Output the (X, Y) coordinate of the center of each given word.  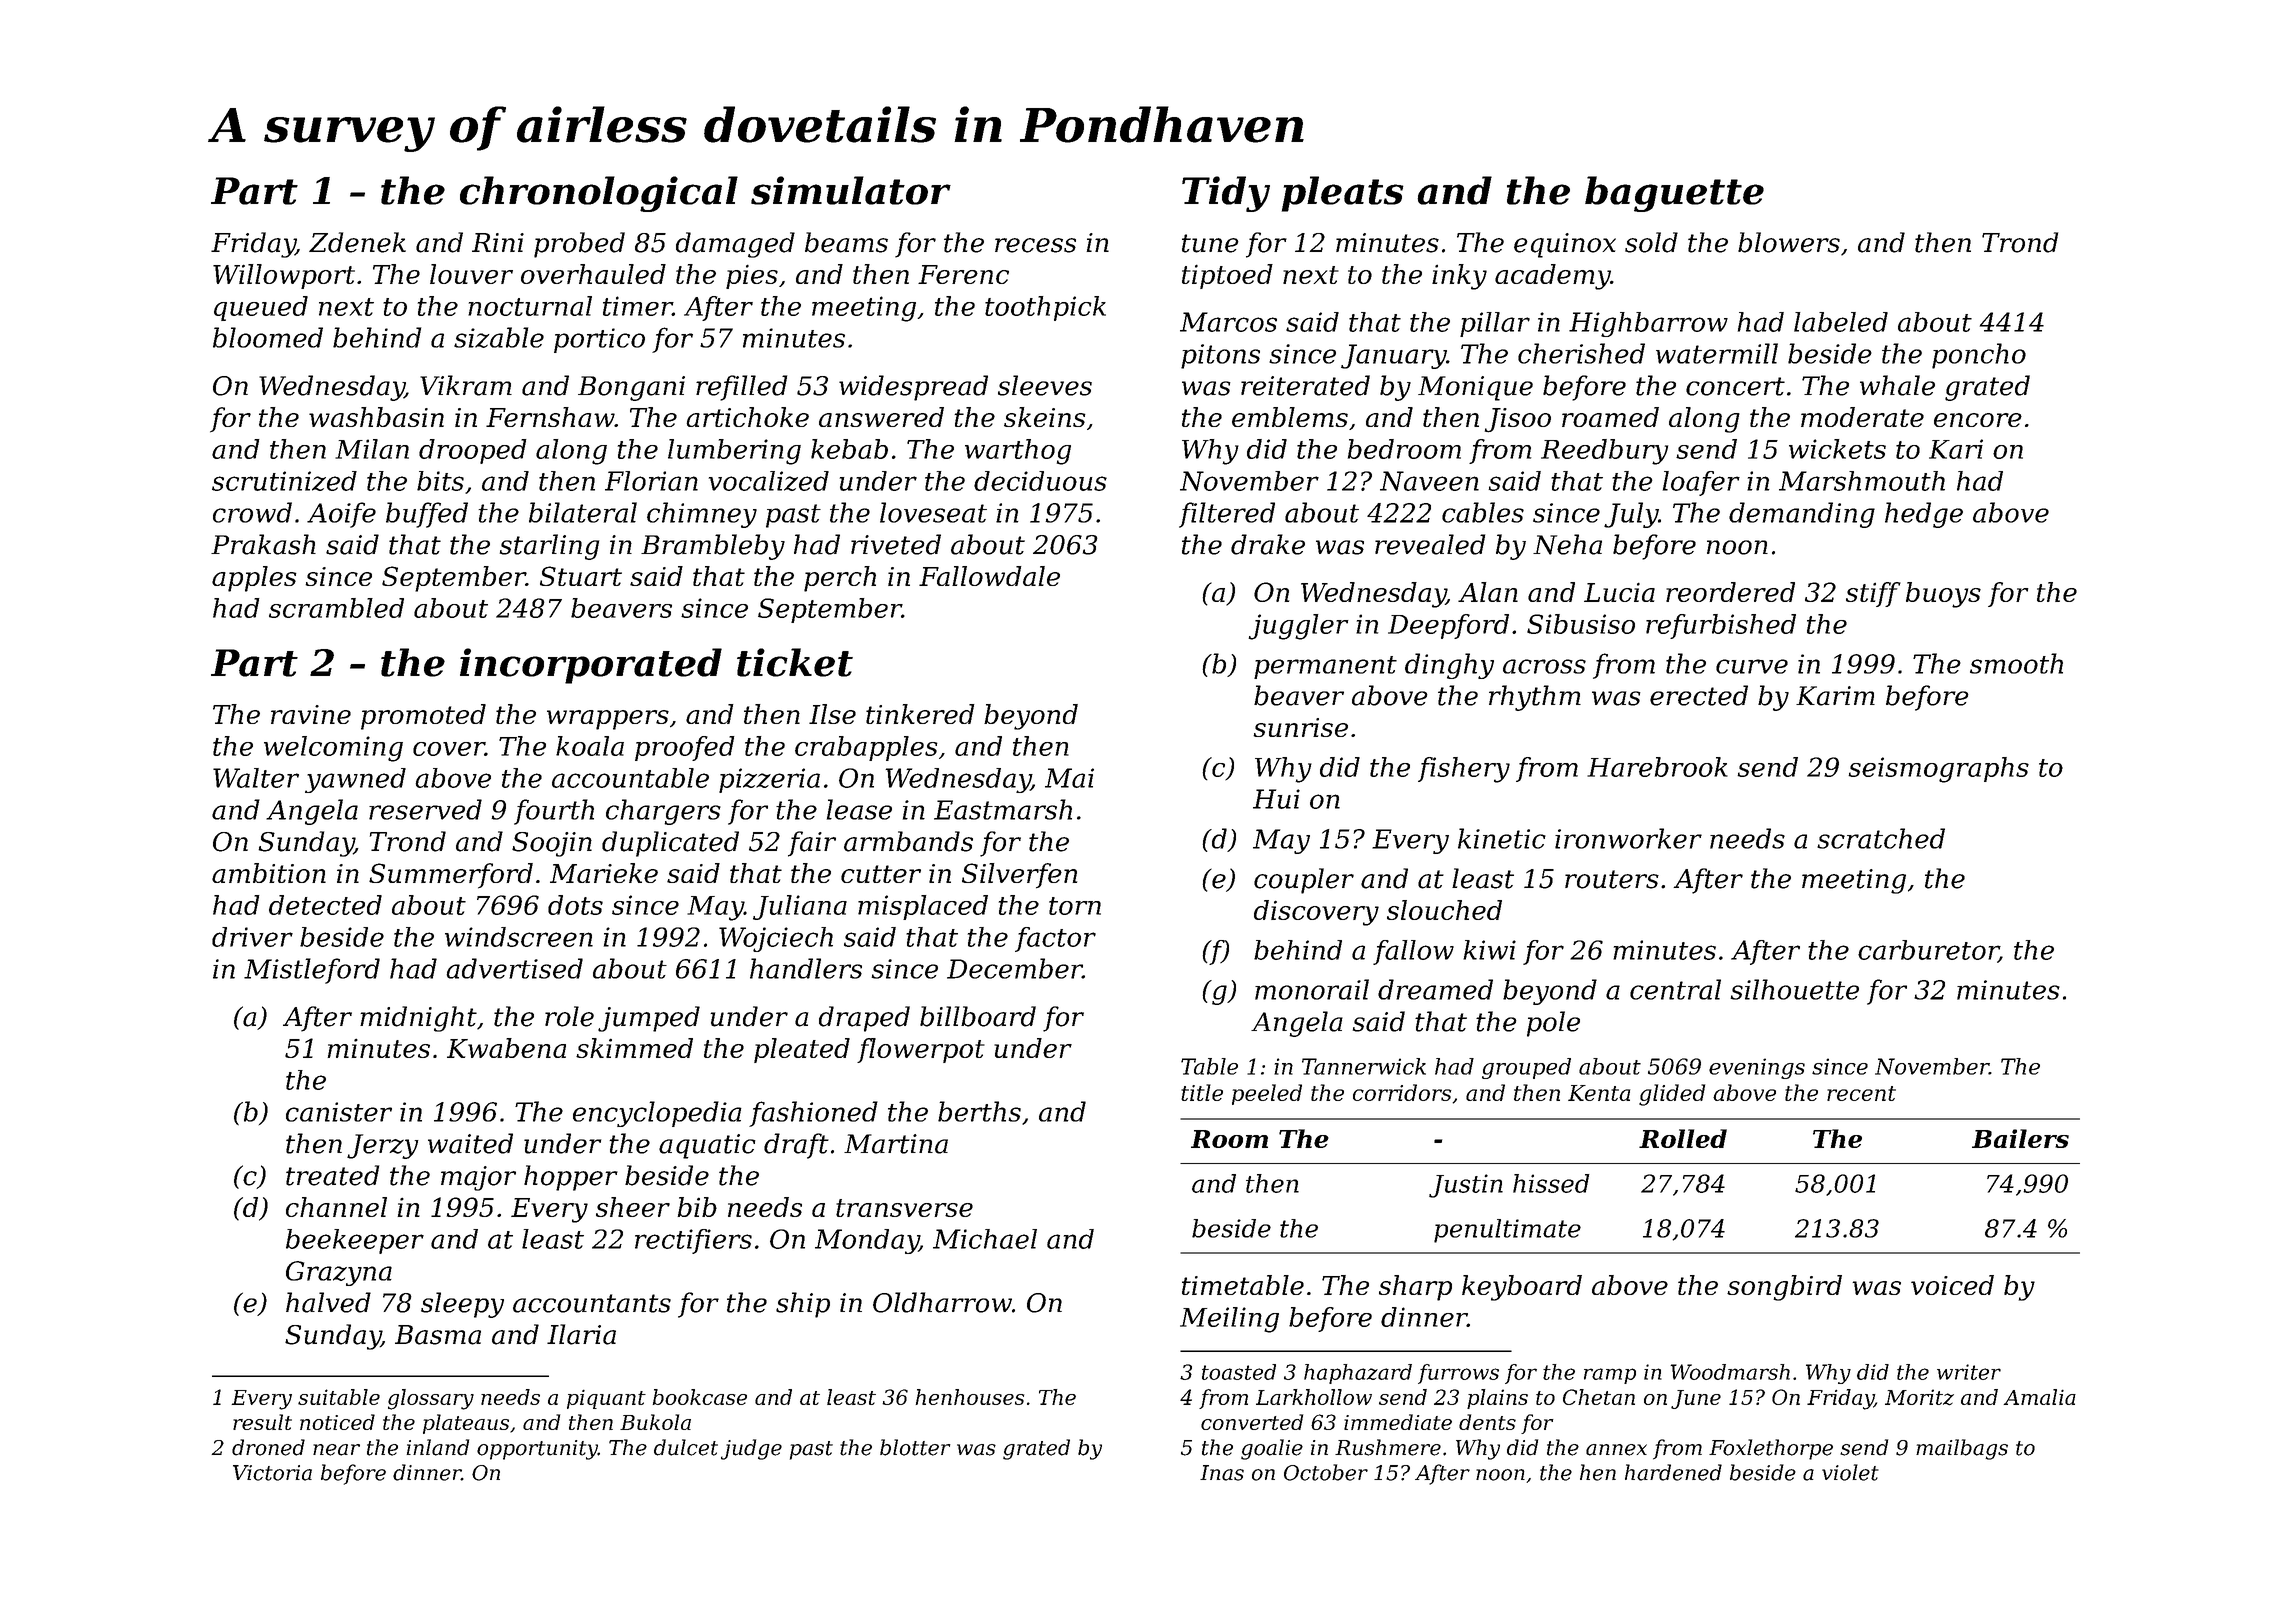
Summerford (451, 876)
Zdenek (357, 242)
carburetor (1928, 951)
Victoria (272, 1473)
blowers (1789, 242)
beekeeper (355, 1241)
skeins (1045, 417)
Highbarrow (1648, 324)
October (1326, 1472)
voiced (1952, 1285)
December (1014, 968)
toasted (1239, 1372)
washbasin (376, 417)
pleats (1343, 194)
